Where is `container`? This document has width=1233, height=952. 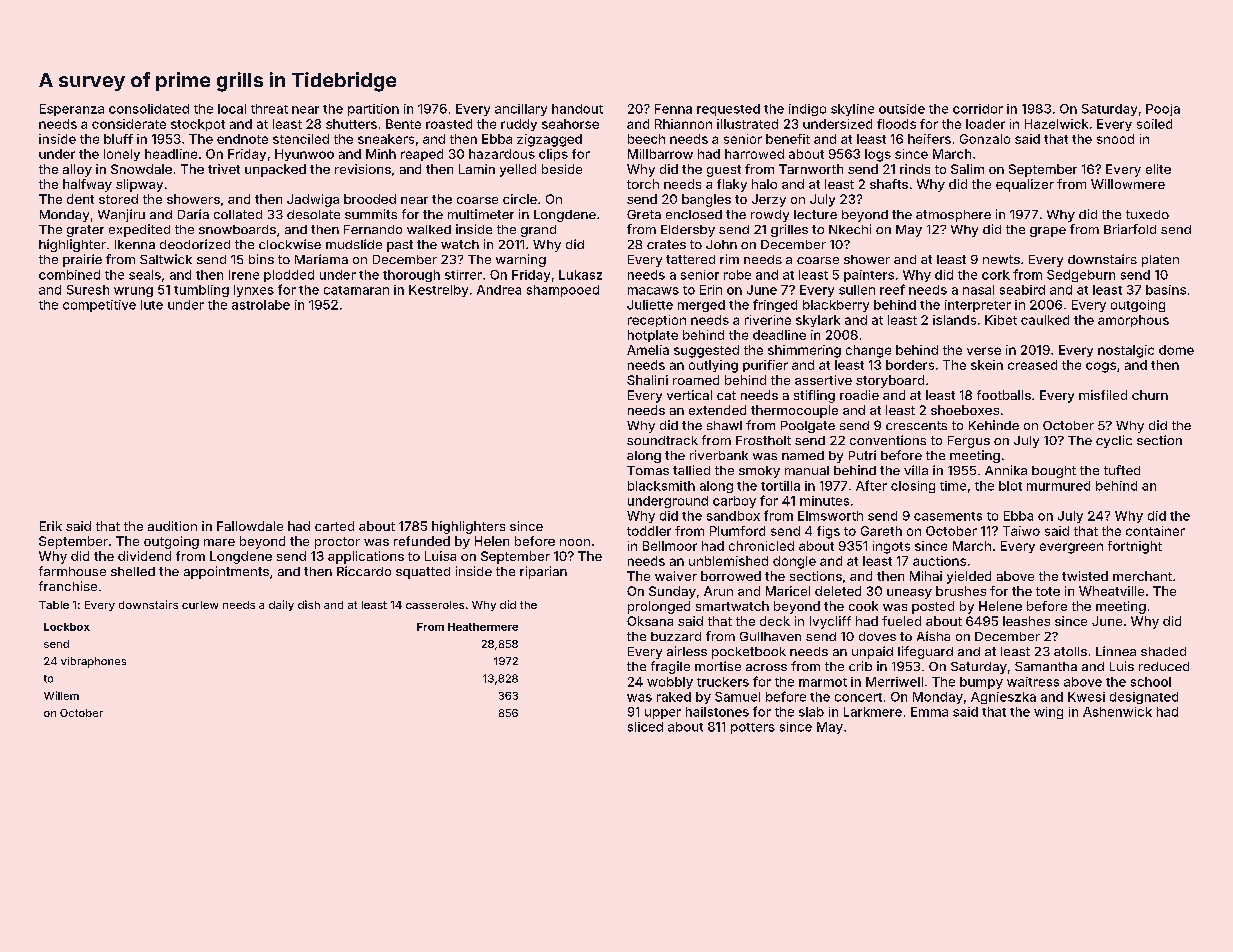
container is located at coordinates (1155, 531).
